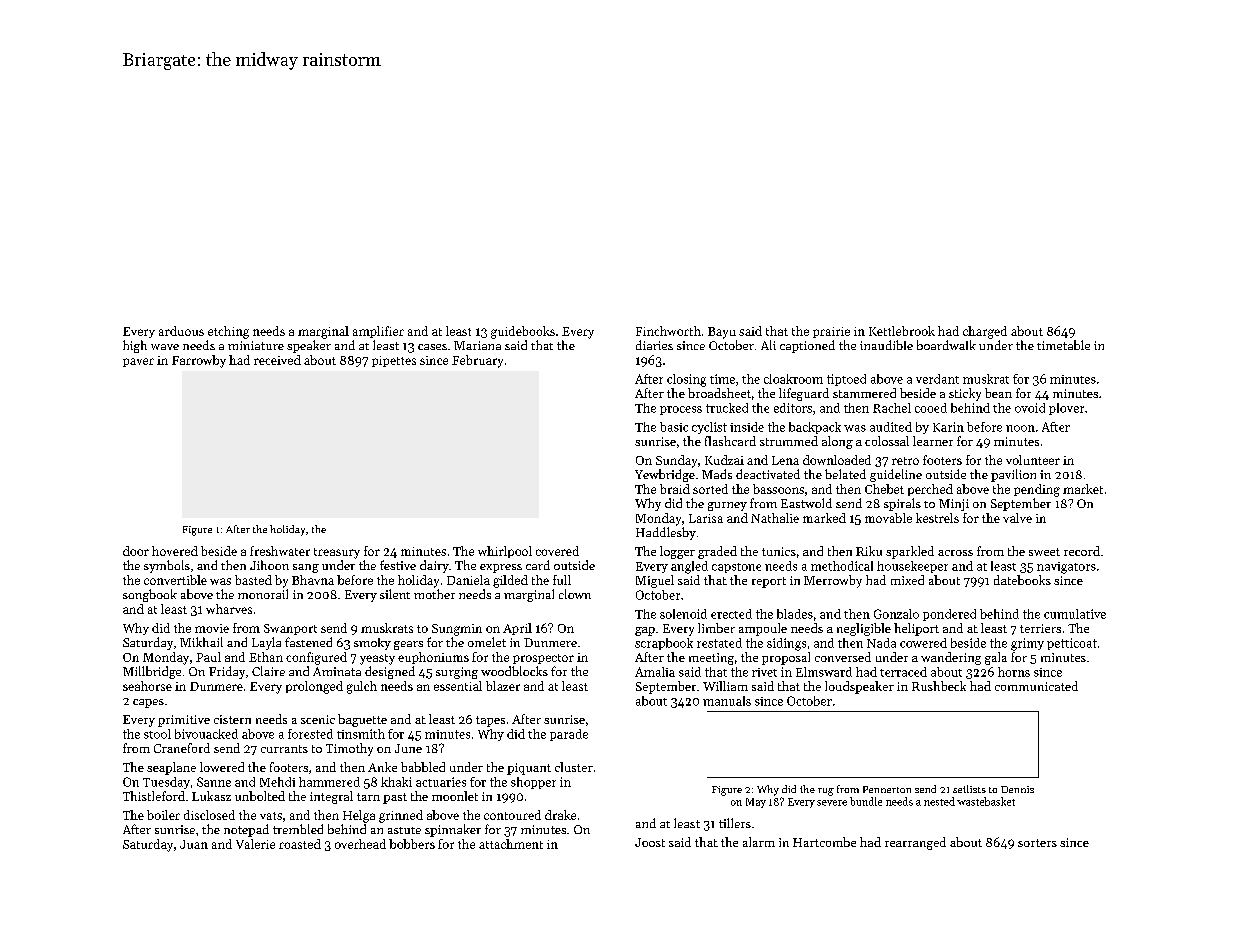 The width and height of the screenshot is (1233, 952). Describe the element at coordinates (136, 551) in the screenshot. I see `door` at that location.
